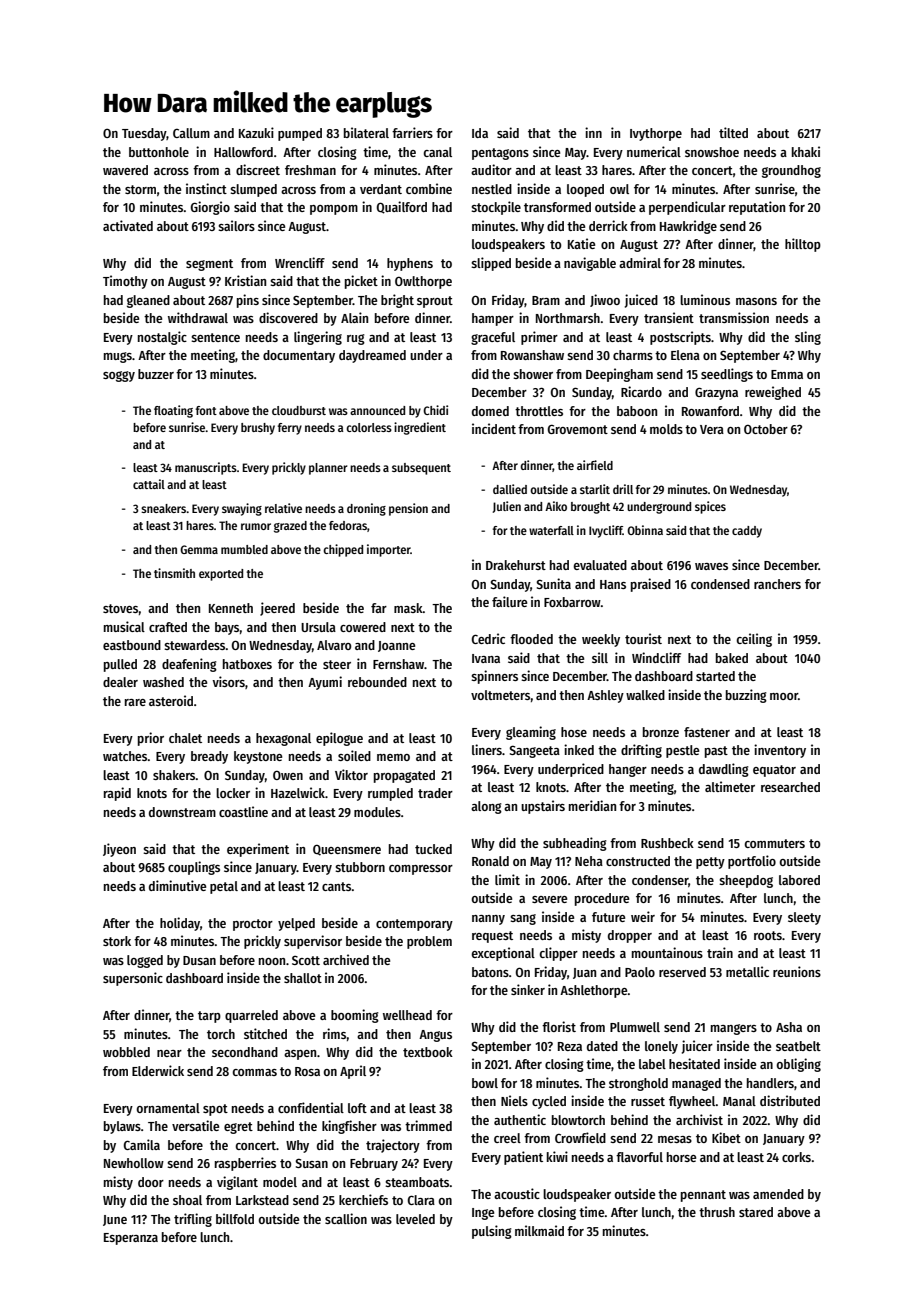 This screenshot has width=924, height=1308. What do you see at coordinates (500, 154) in the screenshot?
I see `pentagons` at bounding box center [500, 154].
